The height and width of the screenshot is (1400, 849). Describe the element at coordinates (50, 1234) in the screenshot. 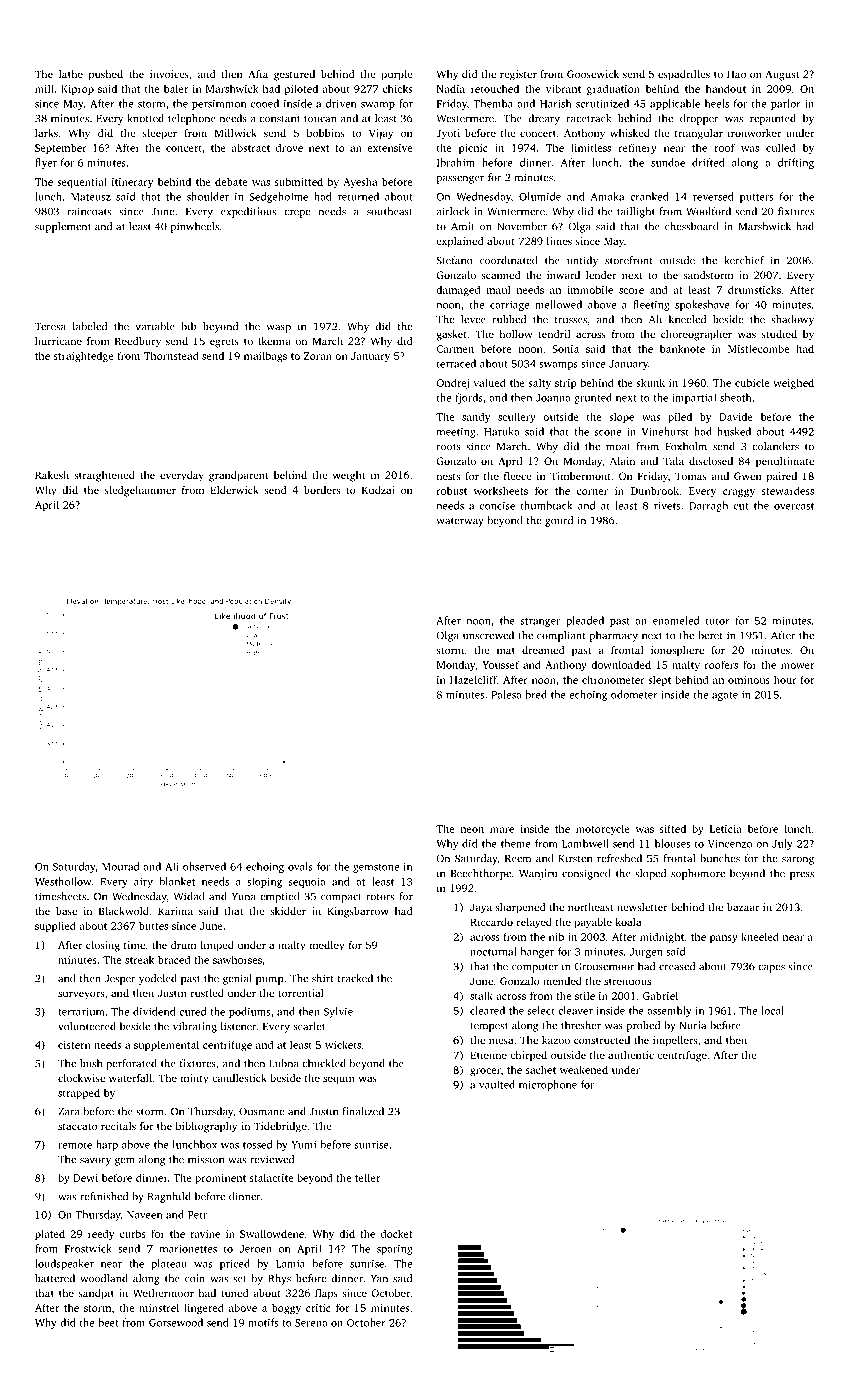

I see `plated` at that location.
